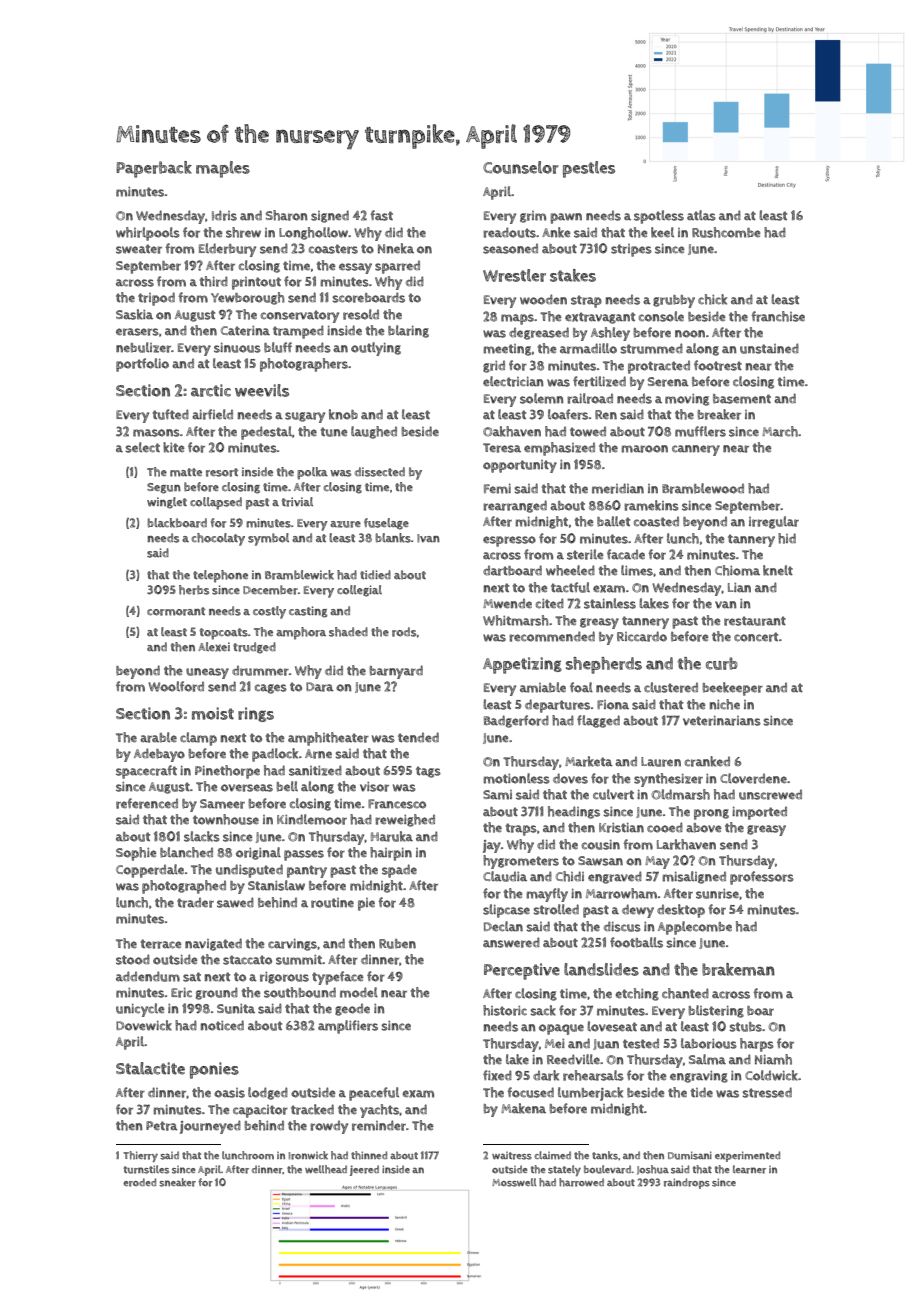 Image resolution: width=924 pixels, height=1308 pixels. Describe the element at coordinates (507, 603) in the image. I see `Mwende` at that location.
